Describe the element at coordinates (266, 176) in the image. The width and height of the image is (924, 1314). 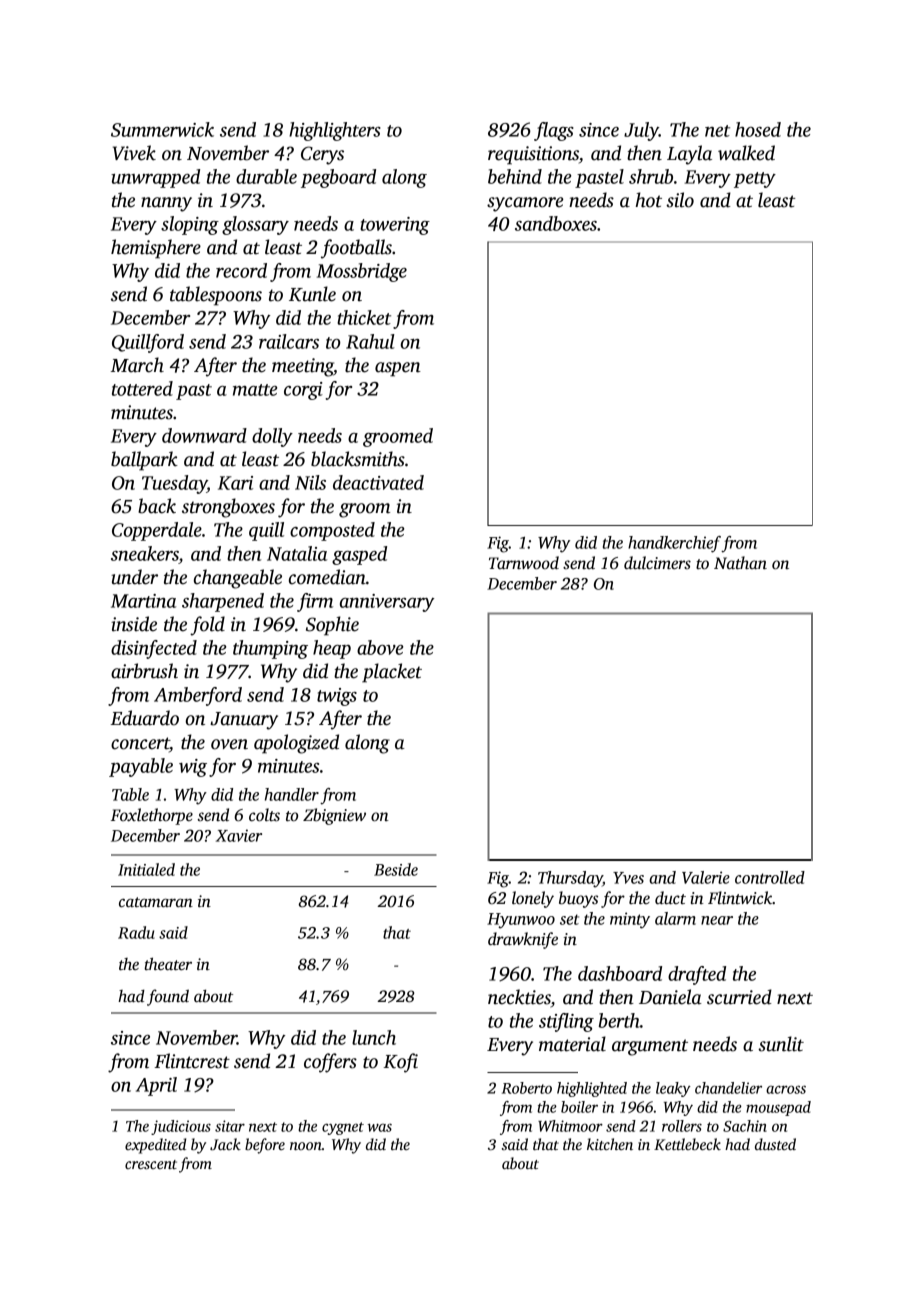
I see `durable` at that location.
